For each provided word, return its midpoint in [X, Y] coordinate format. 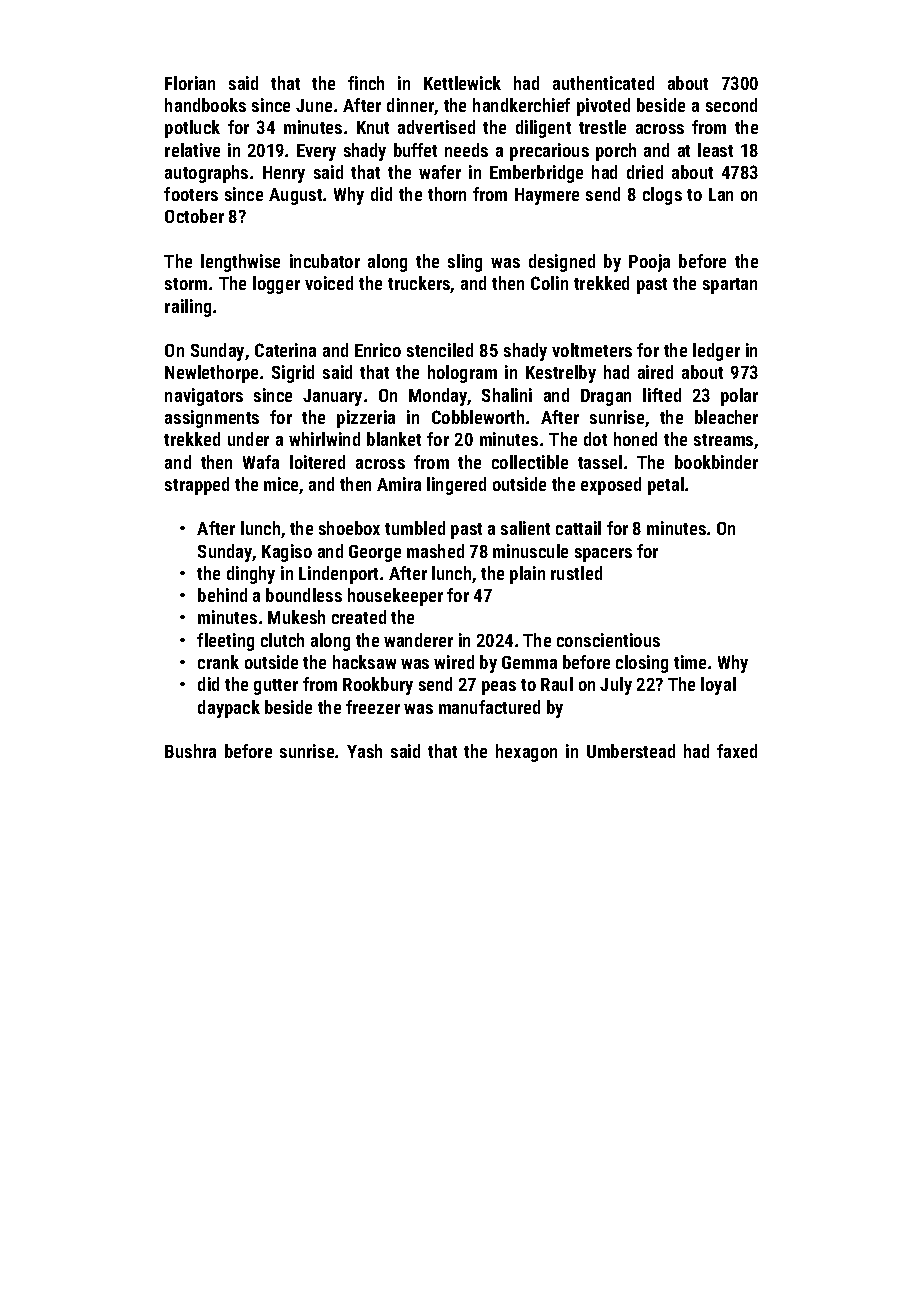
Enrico [378, 350]
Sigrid [293, 374]
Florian [190, 83]
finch [366, 83]
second [731, 105]
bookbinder [716, 462]
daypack [229, 709]
